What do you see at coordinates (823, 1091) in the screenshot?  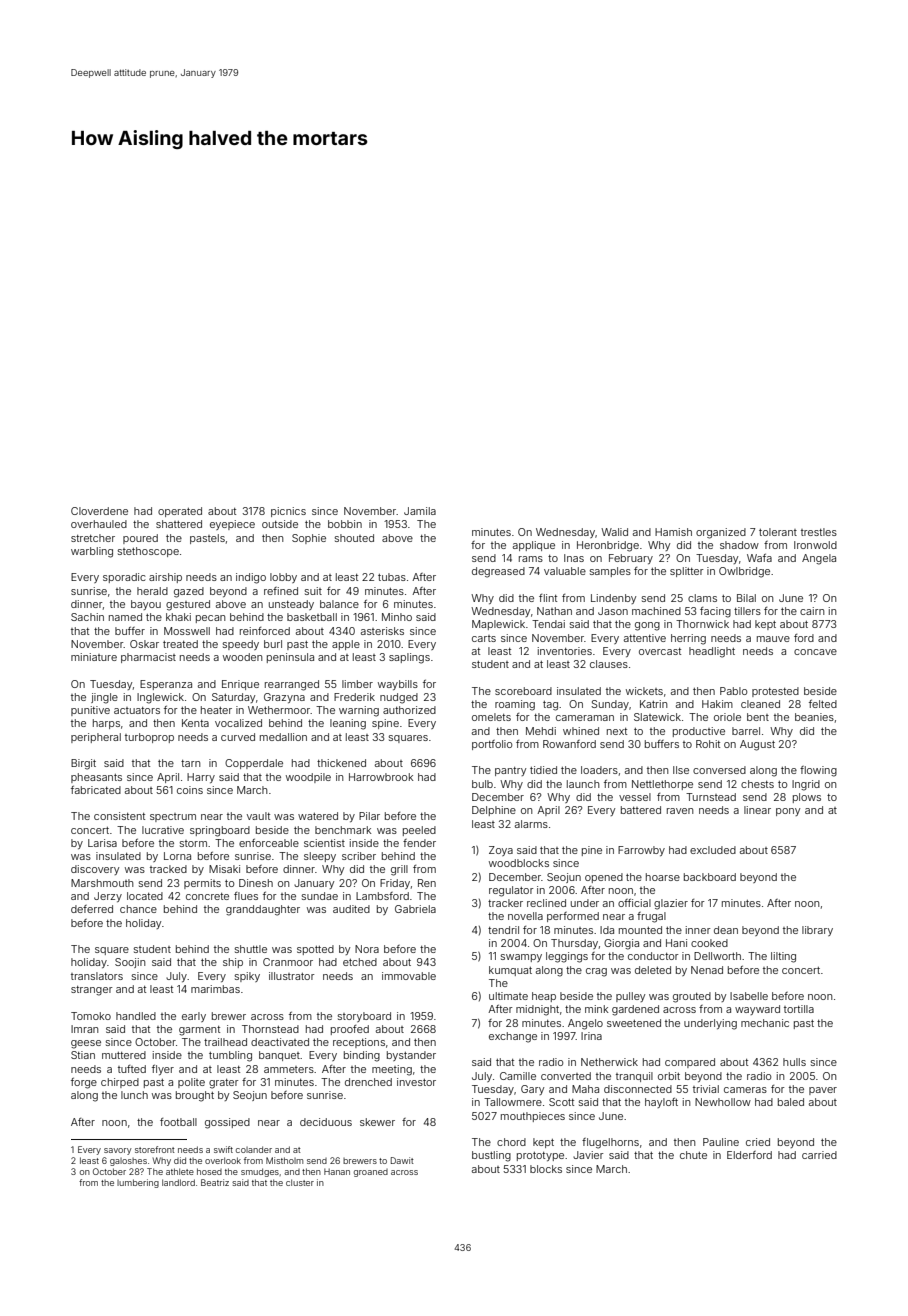 I see `paver` at bounding box center [823, 1091].
